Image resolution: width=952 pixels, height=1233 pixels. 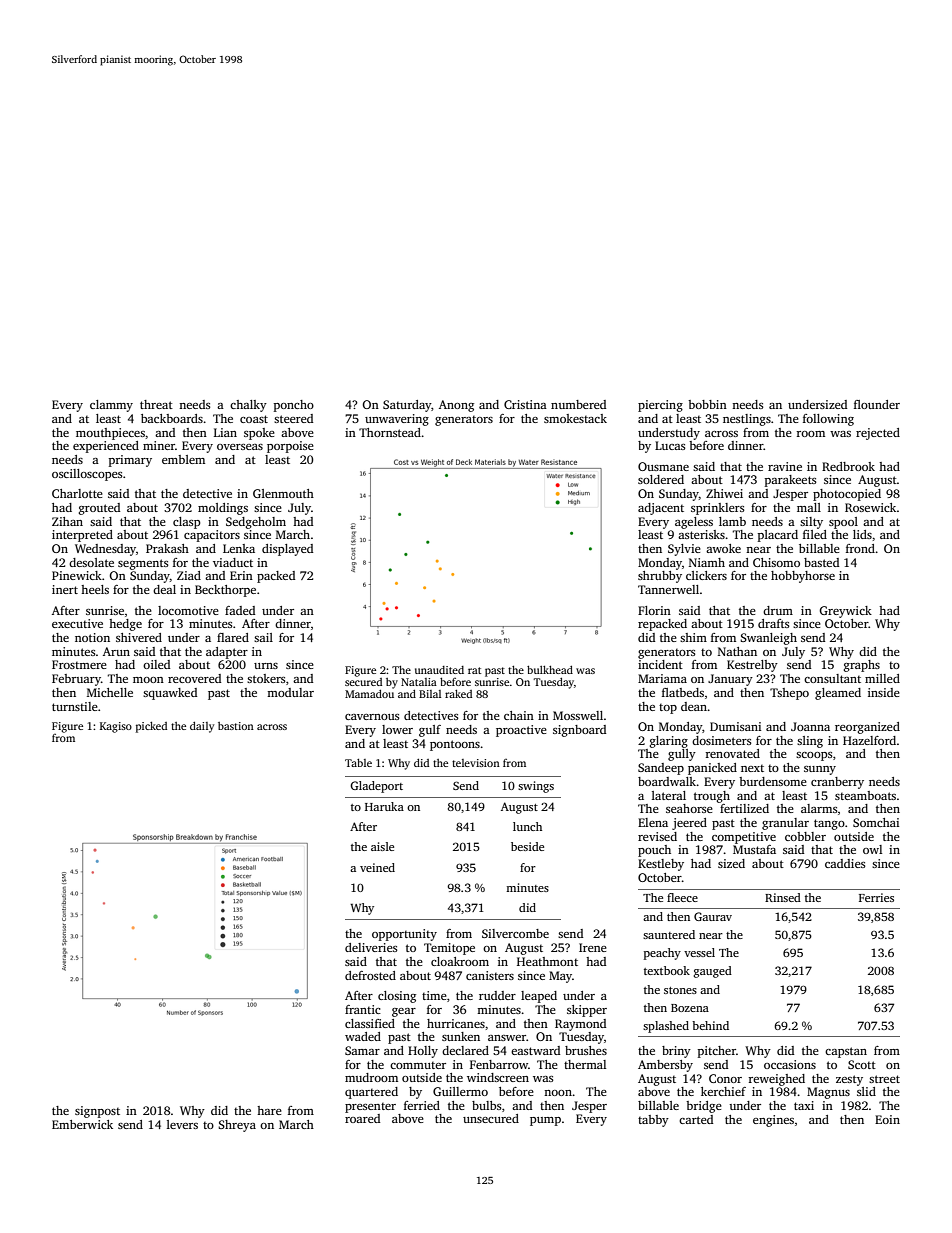 I want to click on Mariama, so click(x=662, y=678).
